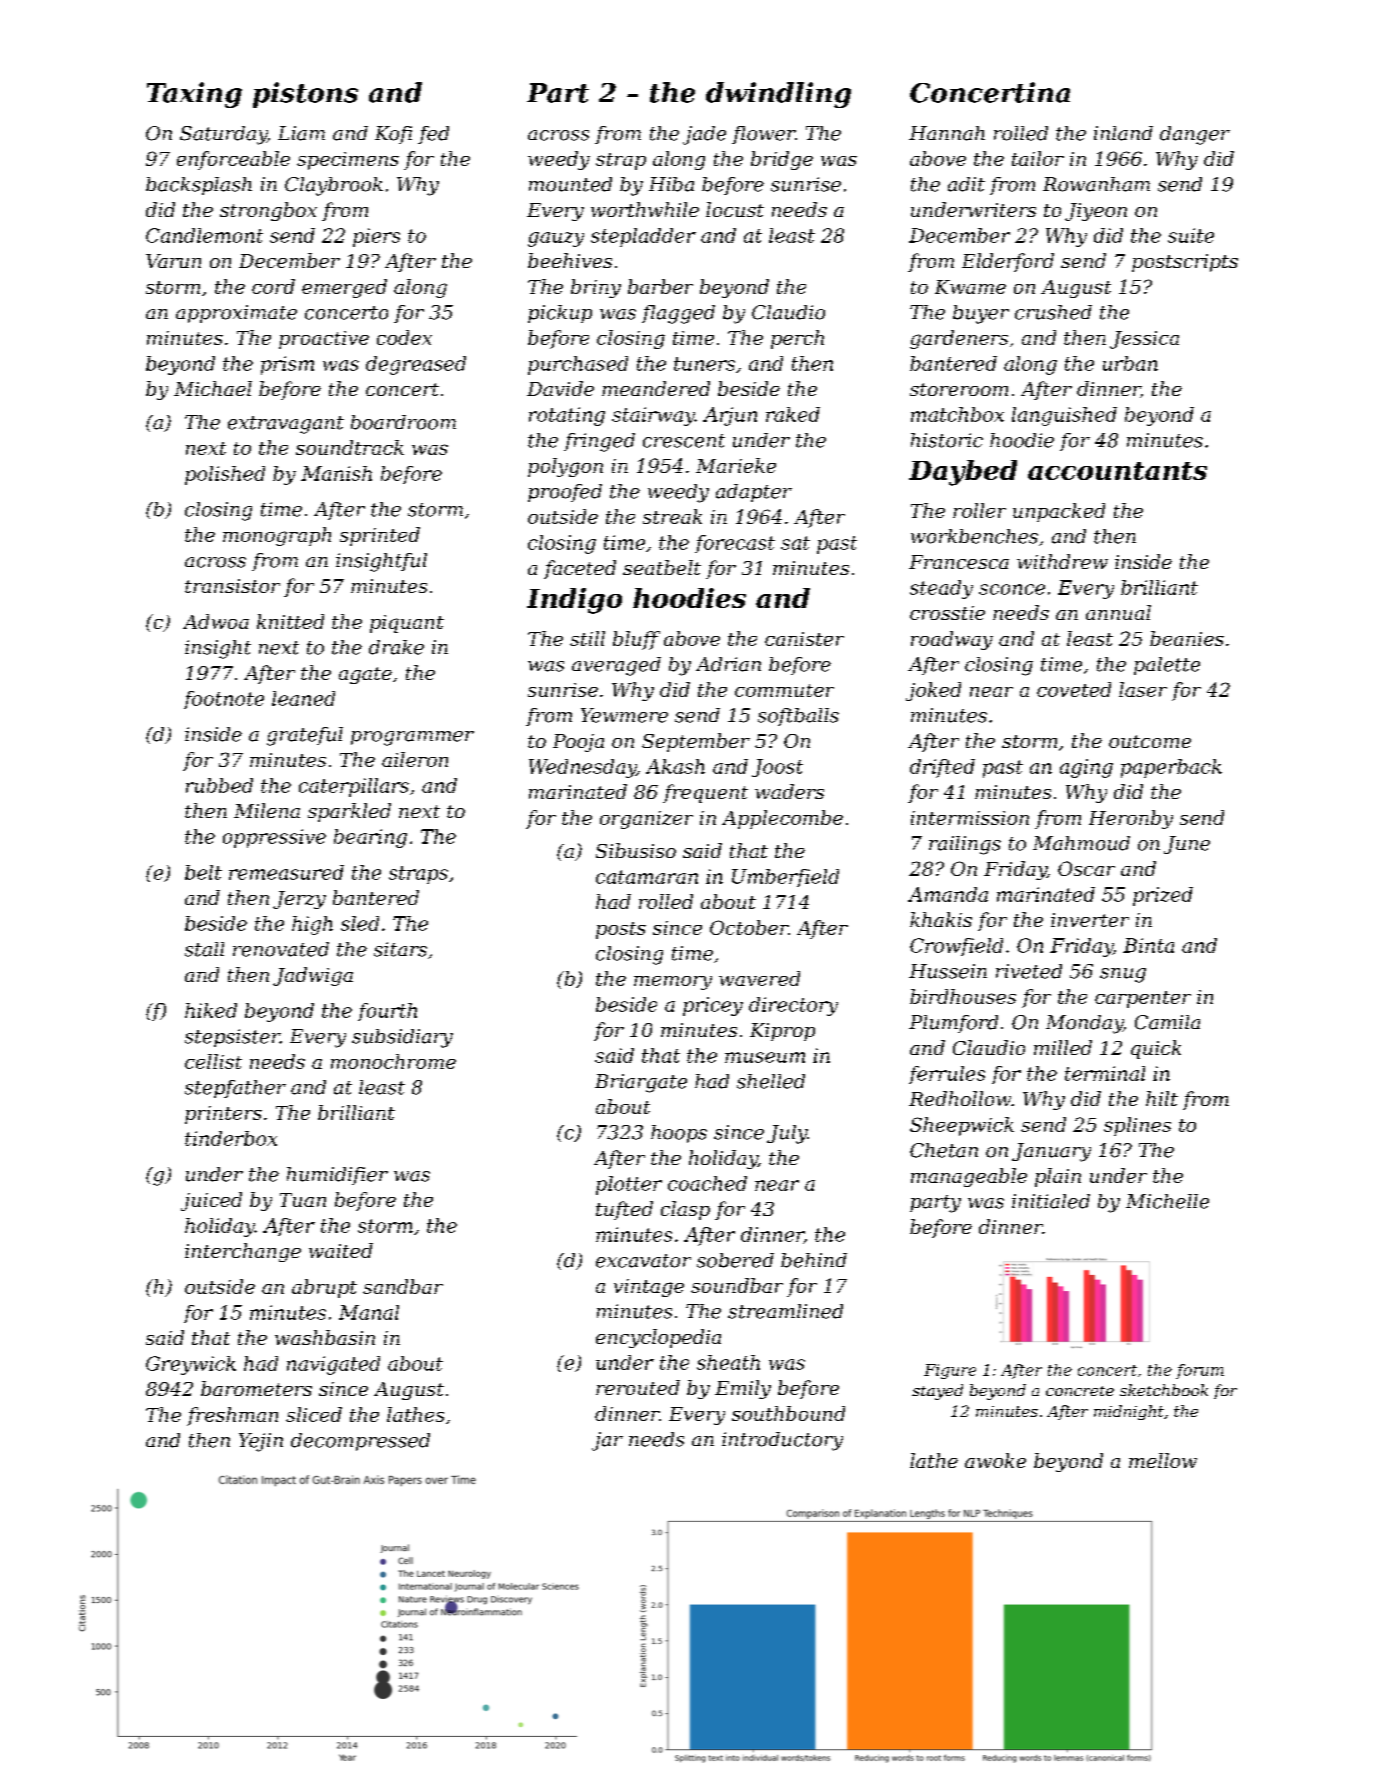 This screenshot has height=1792, width=1385. I want to click on Greywick, so click(191, 1365).
